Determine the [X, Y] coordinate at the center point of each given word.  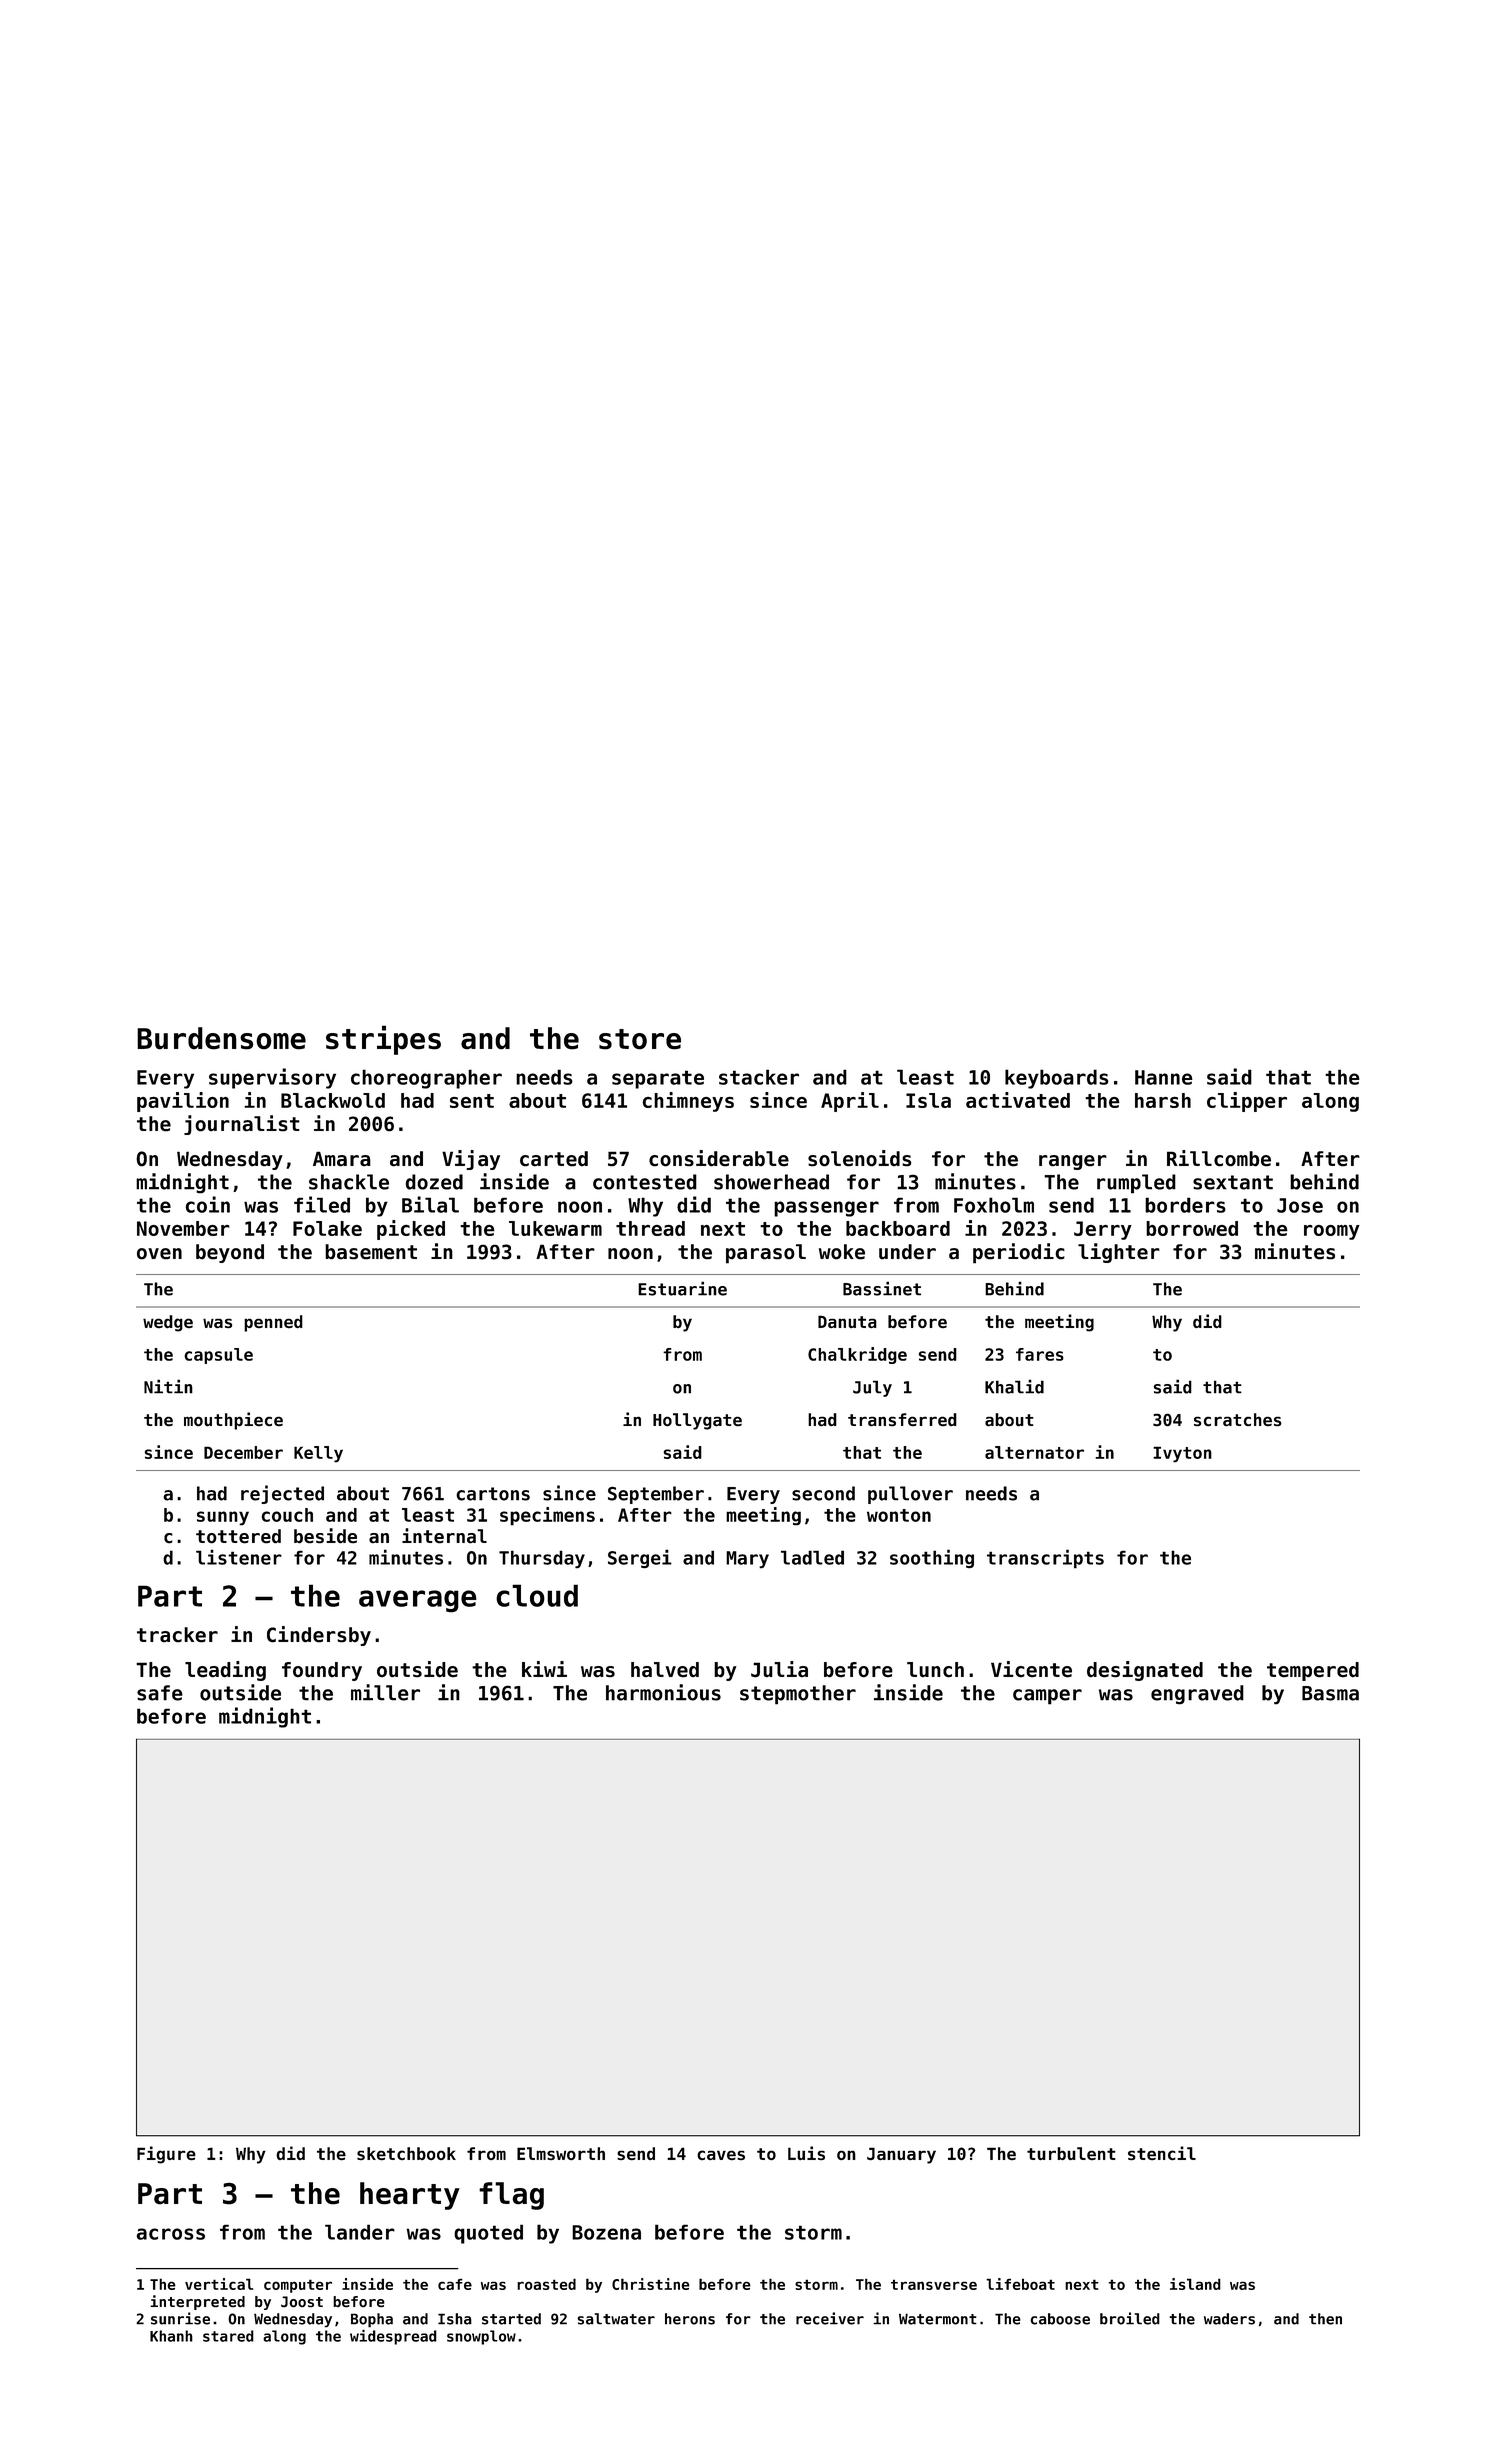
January [901, 2155]
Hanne [1163, 1077]
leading [225, 1671]
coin [207, 1204]
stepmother [798, 1695]
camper [1047, 1697]
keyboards [1057, 1079]
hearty [410, 2196]
